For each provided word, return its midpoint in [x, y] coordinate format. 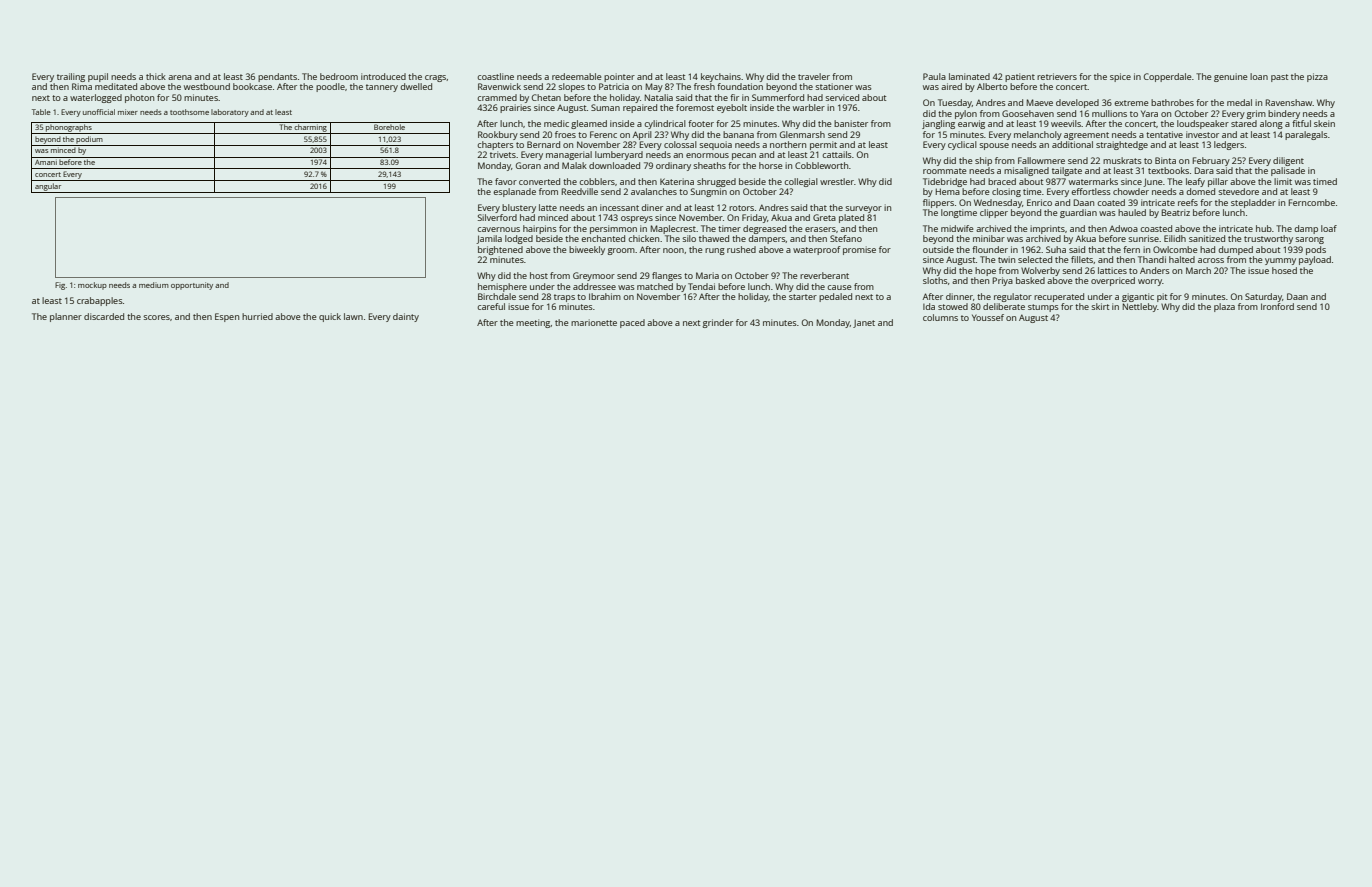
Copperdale [1167, 77]
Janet [864, 324]
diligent [1288, 161]
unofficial [99, 112]
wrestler [837, 181]
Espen [227, 317]
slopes [571, 87]
